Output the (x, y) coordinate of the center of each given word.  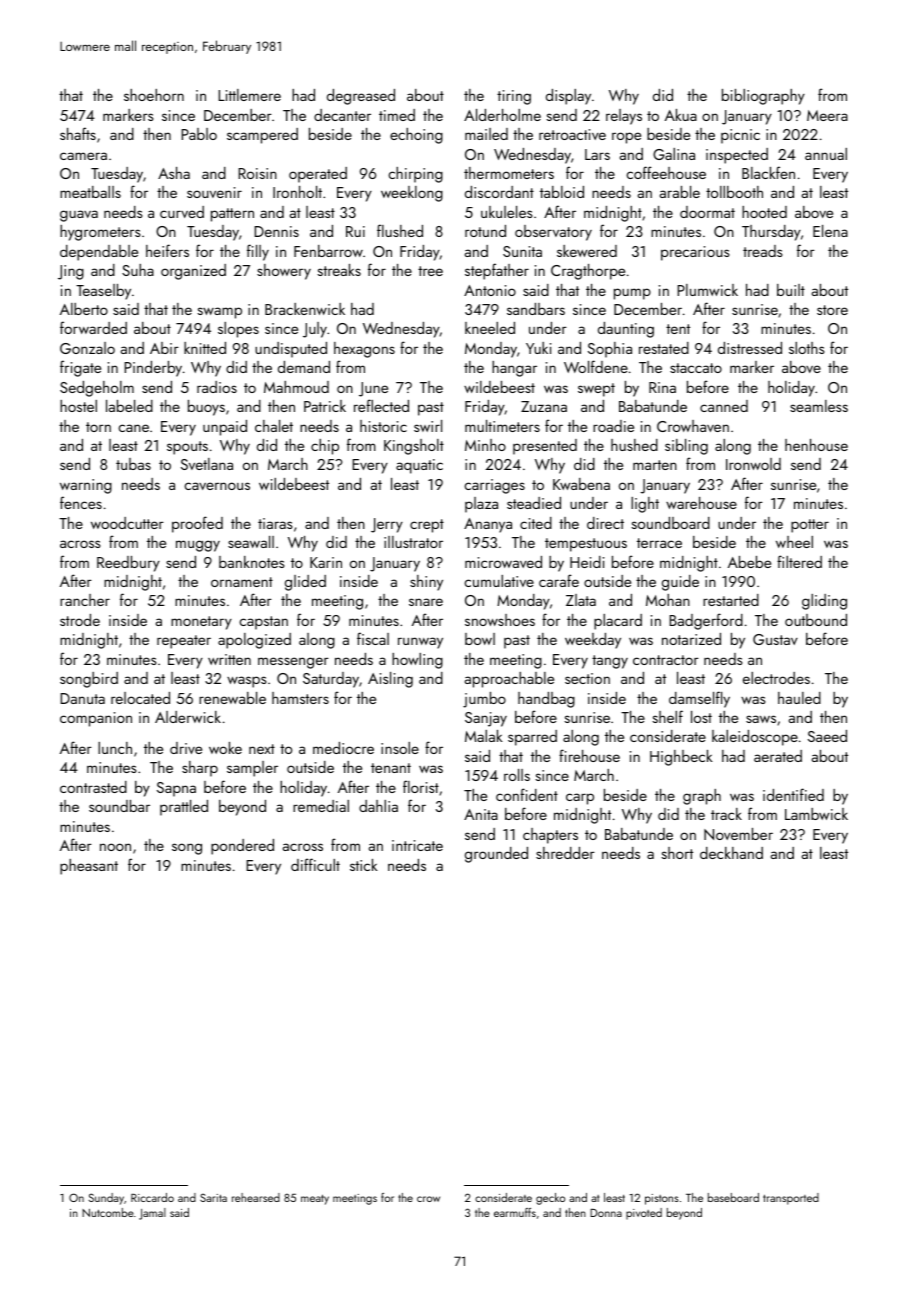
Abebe (749, 562)
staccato (696, 368)
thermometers (509, 173)
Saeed (827, 736)
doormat (707, 212)
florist (421, 786)
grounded (496, 855)
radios (217, 387)
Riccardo (152, 1197)
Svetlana (207, 464)
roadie (613, 426)
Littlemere (249, 95)
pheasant (89, 867)
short (677, 853)
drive (186, 748)
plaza (481, 505)
